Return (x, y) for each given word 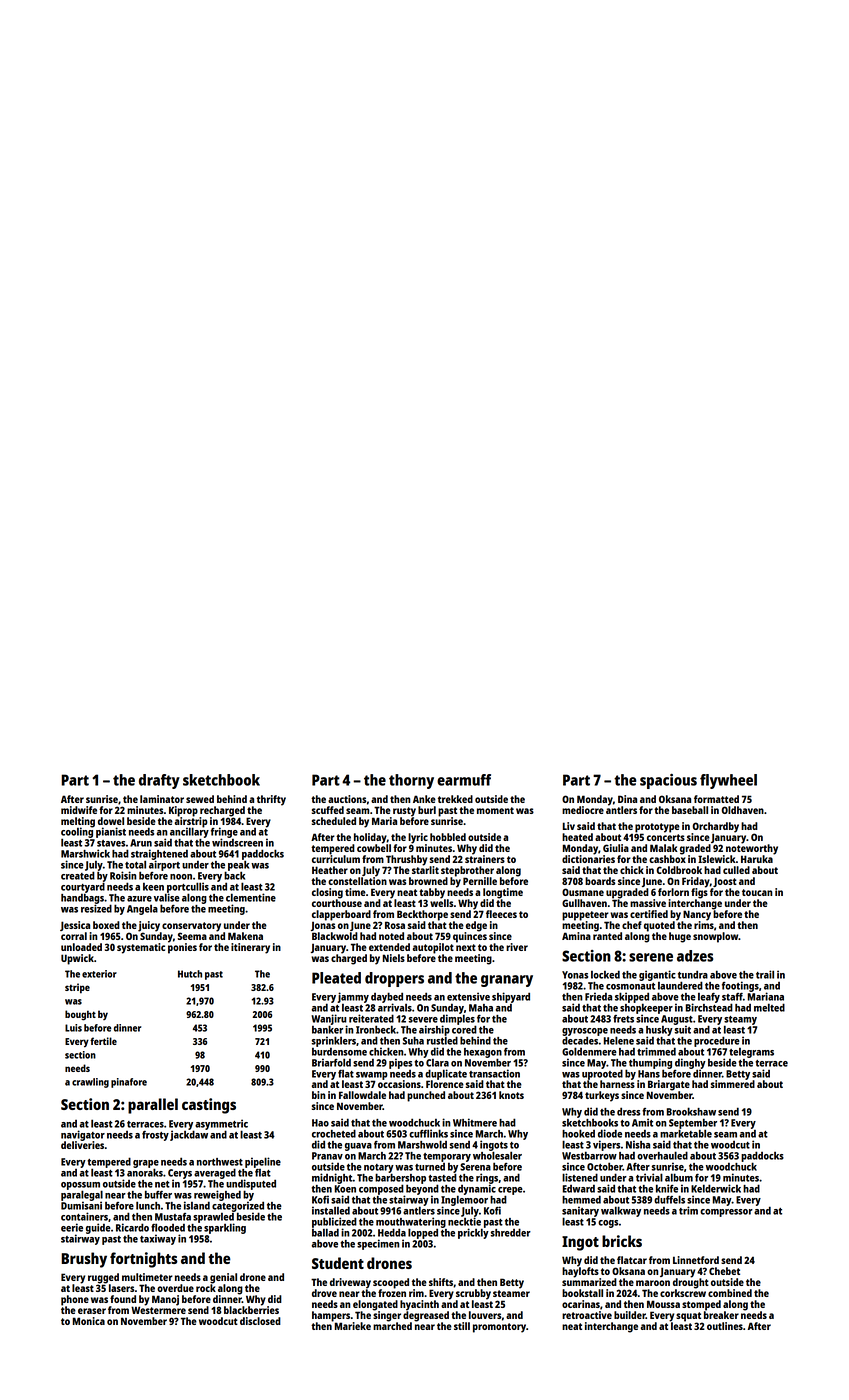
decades (580, 1040)
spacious (668, 781)
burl (427, 810)
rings (487, 1178)
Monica (89, 1321)
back (234, 876)
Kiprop (183, 811)
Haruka (757, 859)
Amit (642, 1122)
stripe (77, 988)
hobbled (448, 837)
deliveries (82, 1145)
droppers (394, 979)
